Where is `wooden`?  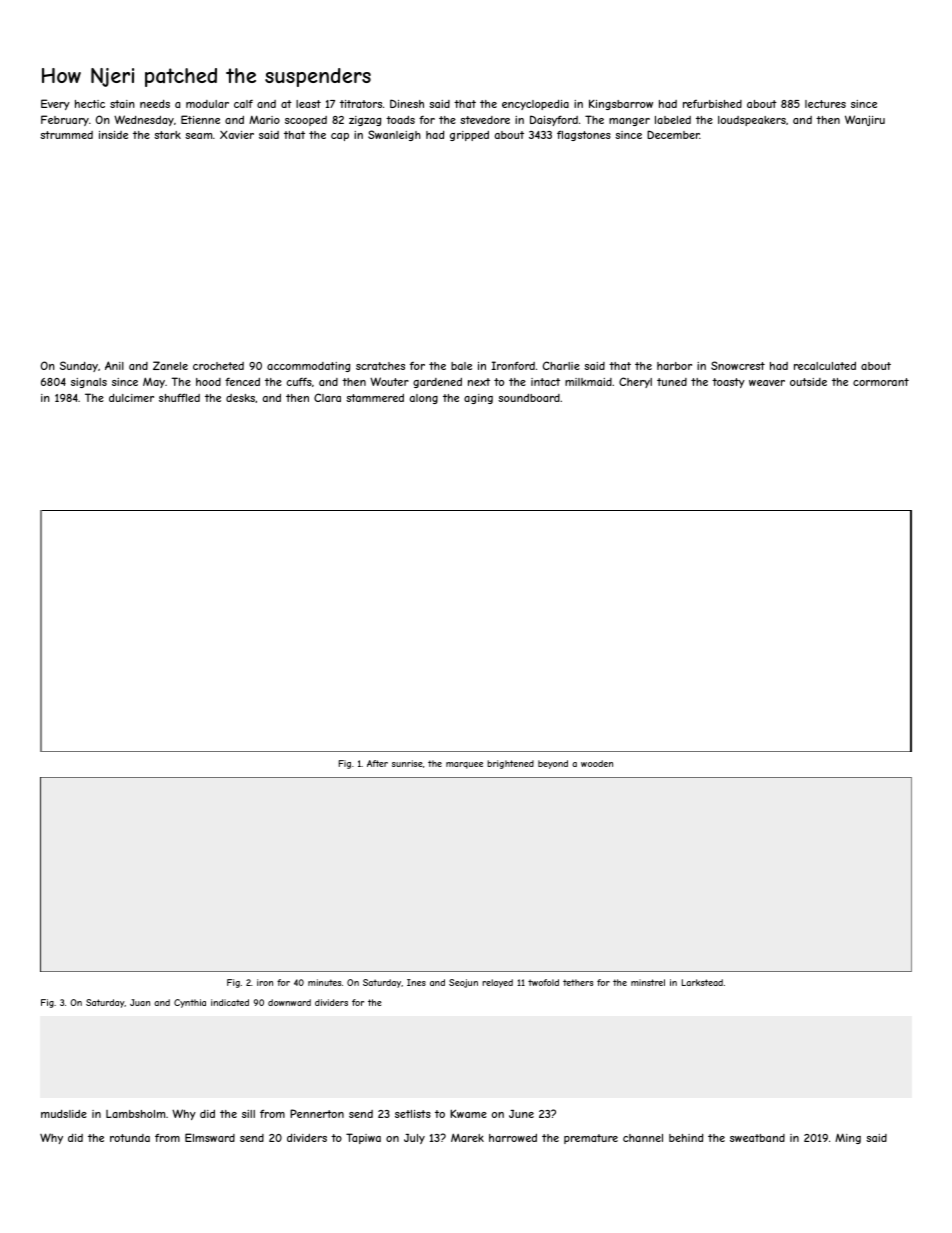 wooden is located at coordinates (597, 763).
